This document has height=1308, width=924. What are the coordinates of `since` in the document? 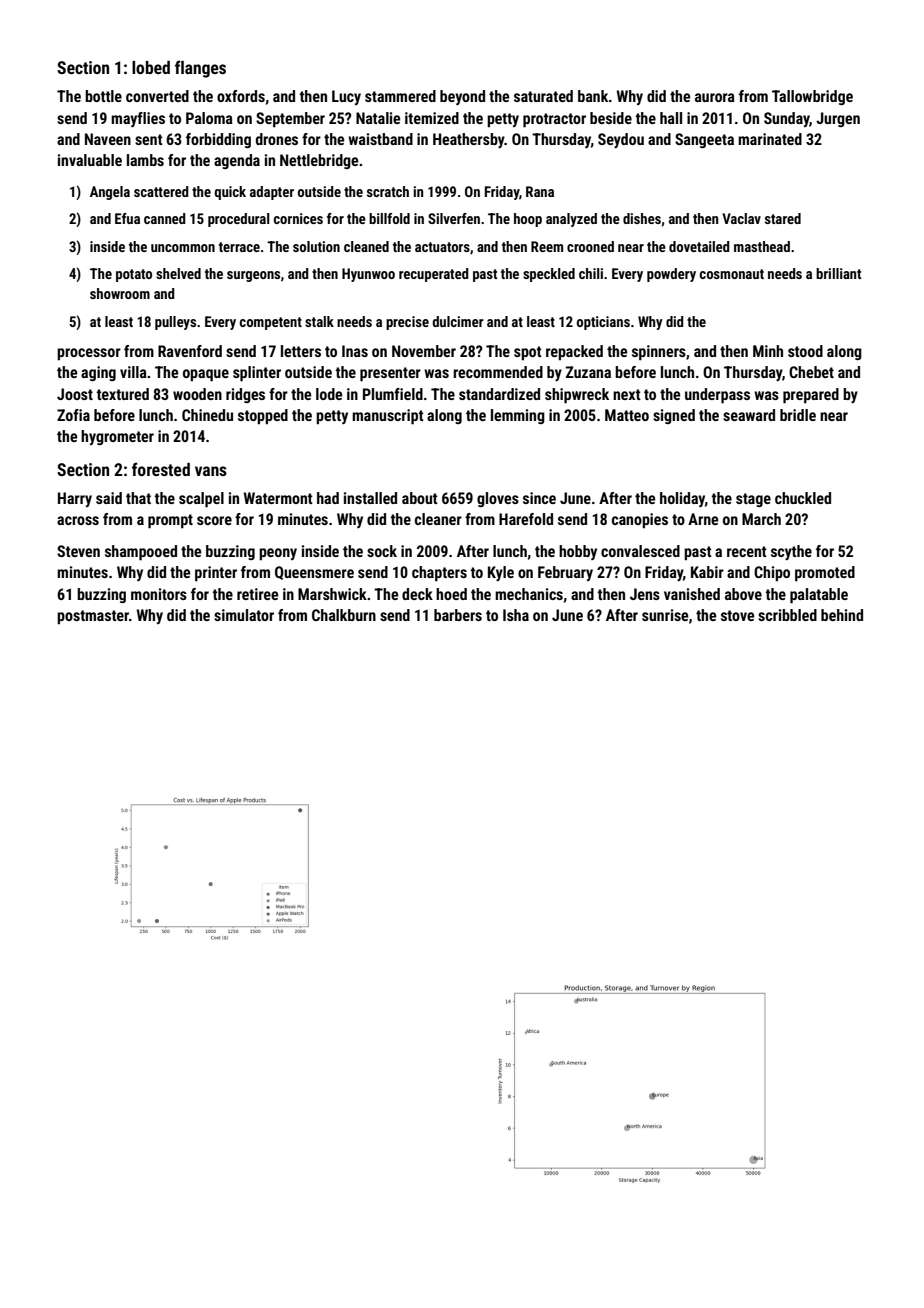 It's located at (539, 498).
